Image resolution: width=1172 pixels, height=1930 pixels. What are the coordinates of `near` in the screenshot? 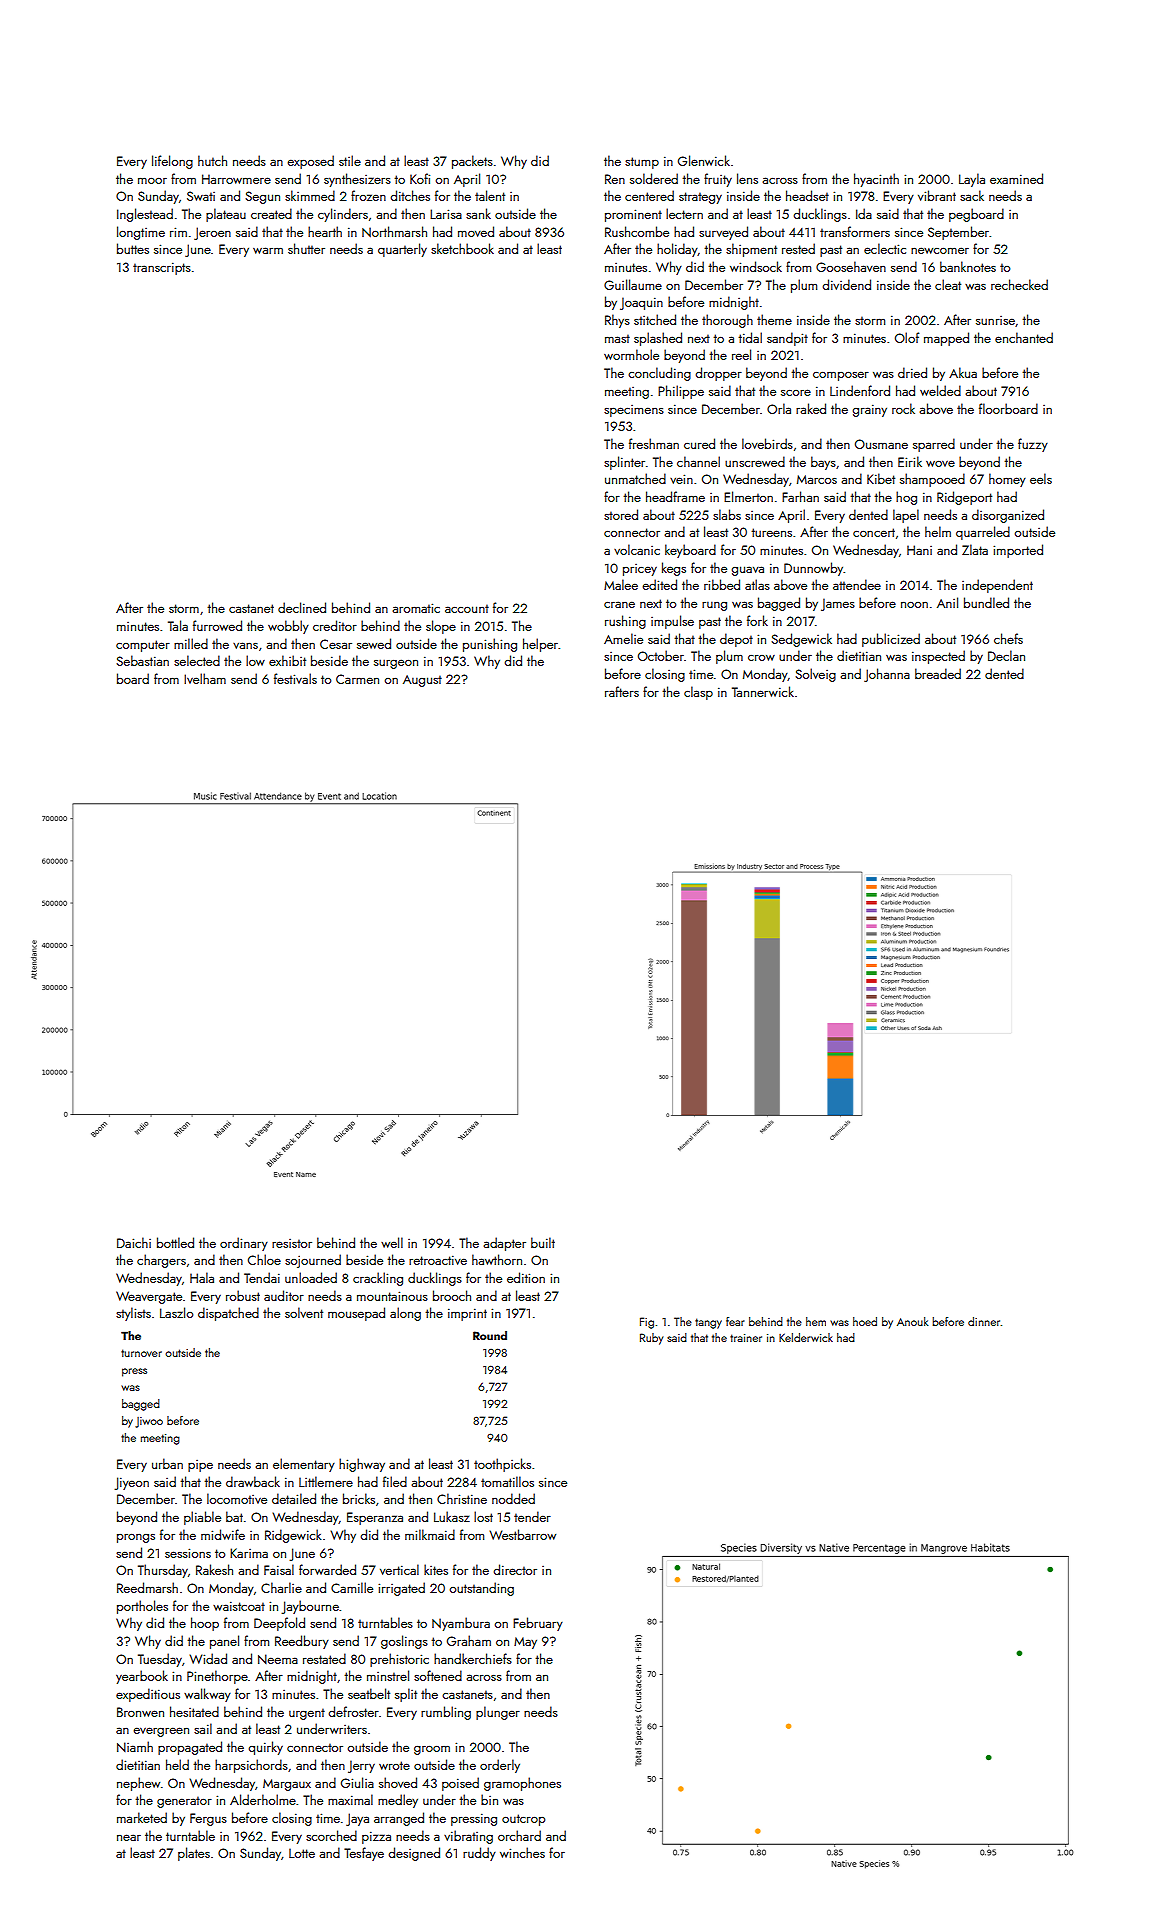 It's located at (129, 1837).
